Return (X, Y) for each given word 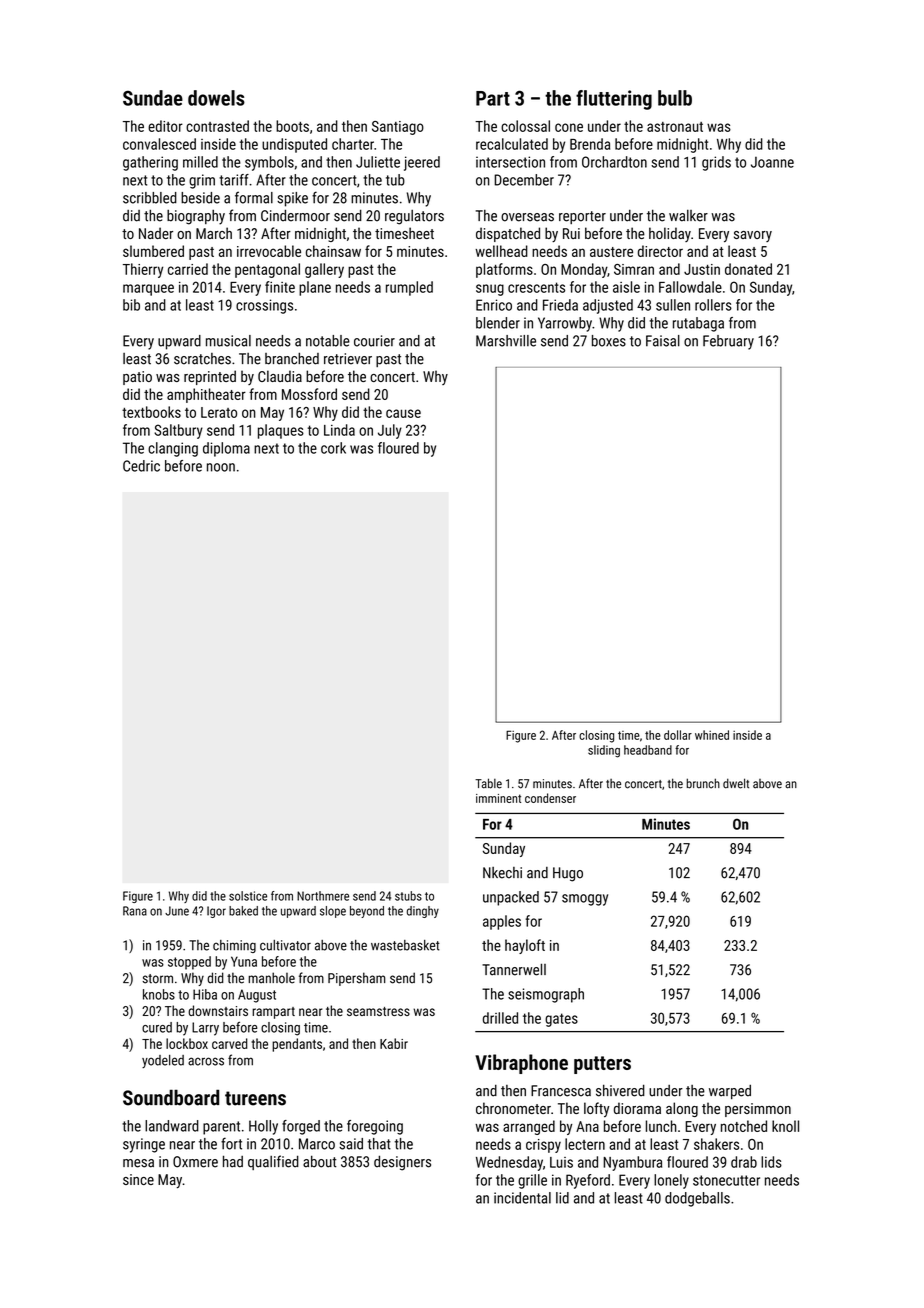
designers (402, 1163)
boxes (609, 341)
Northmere (323, 896)
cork (333, 448)
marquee (148, 290)
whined (712, 735)
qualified (273, 1162)
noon (221, 467)
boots (292, 126)
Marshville (506, 341)
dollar (678, 735)
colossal (525, 126)
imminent (498, 798)
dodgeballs (697, 1199)
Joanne (772, 162)
